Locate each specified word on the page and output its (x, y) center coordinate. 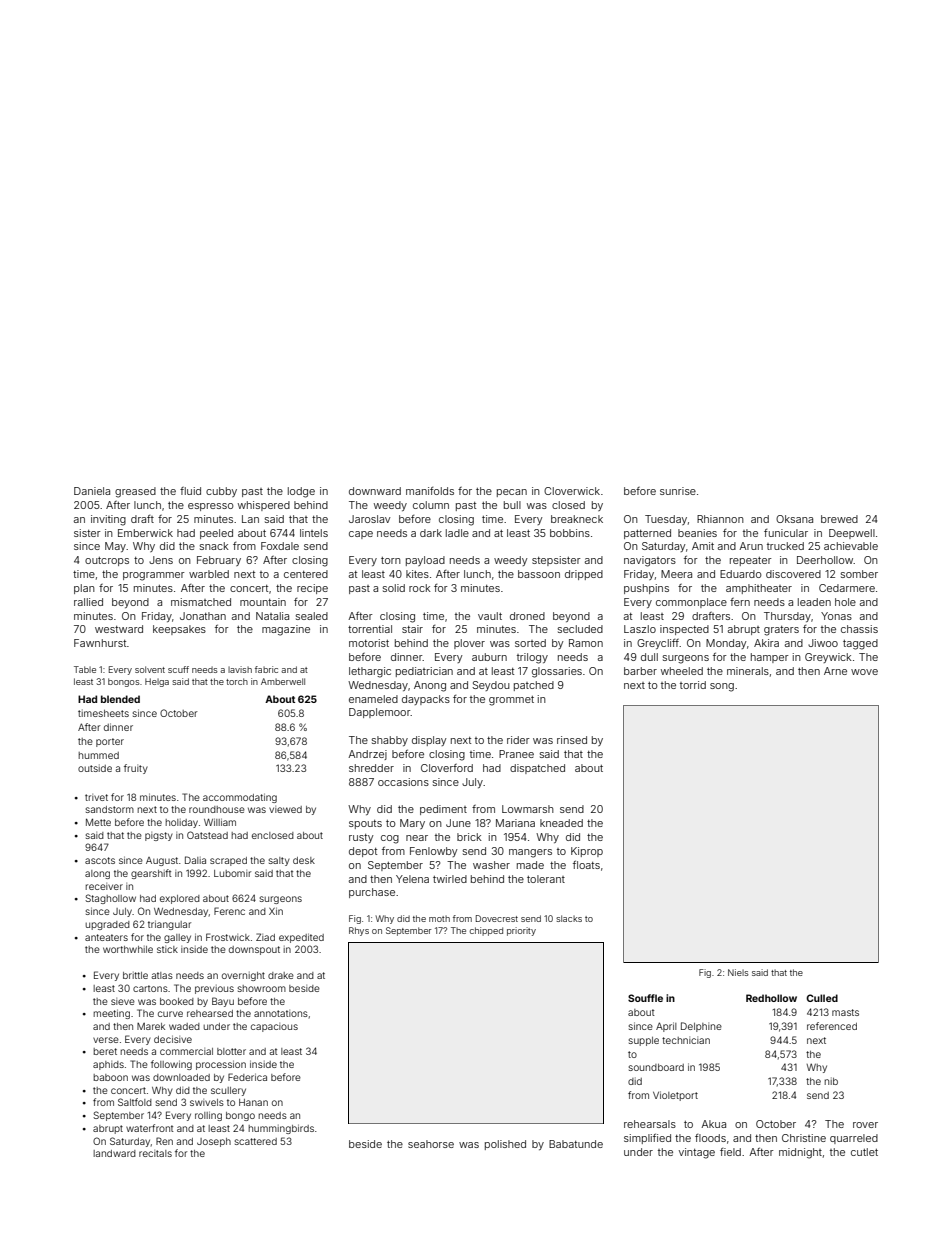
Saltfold (135, 1102)
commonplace (691, 603)
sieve (123, 1001)
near (417, 838)
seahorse (431, 1144)
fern (740, 602)
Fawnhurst (100, 643)
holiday (181, 823)
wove (864, 672)
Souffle (645, 998)
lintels (314, 533)
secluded (580, 629)
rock (420, 588)
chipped (486, 931)
